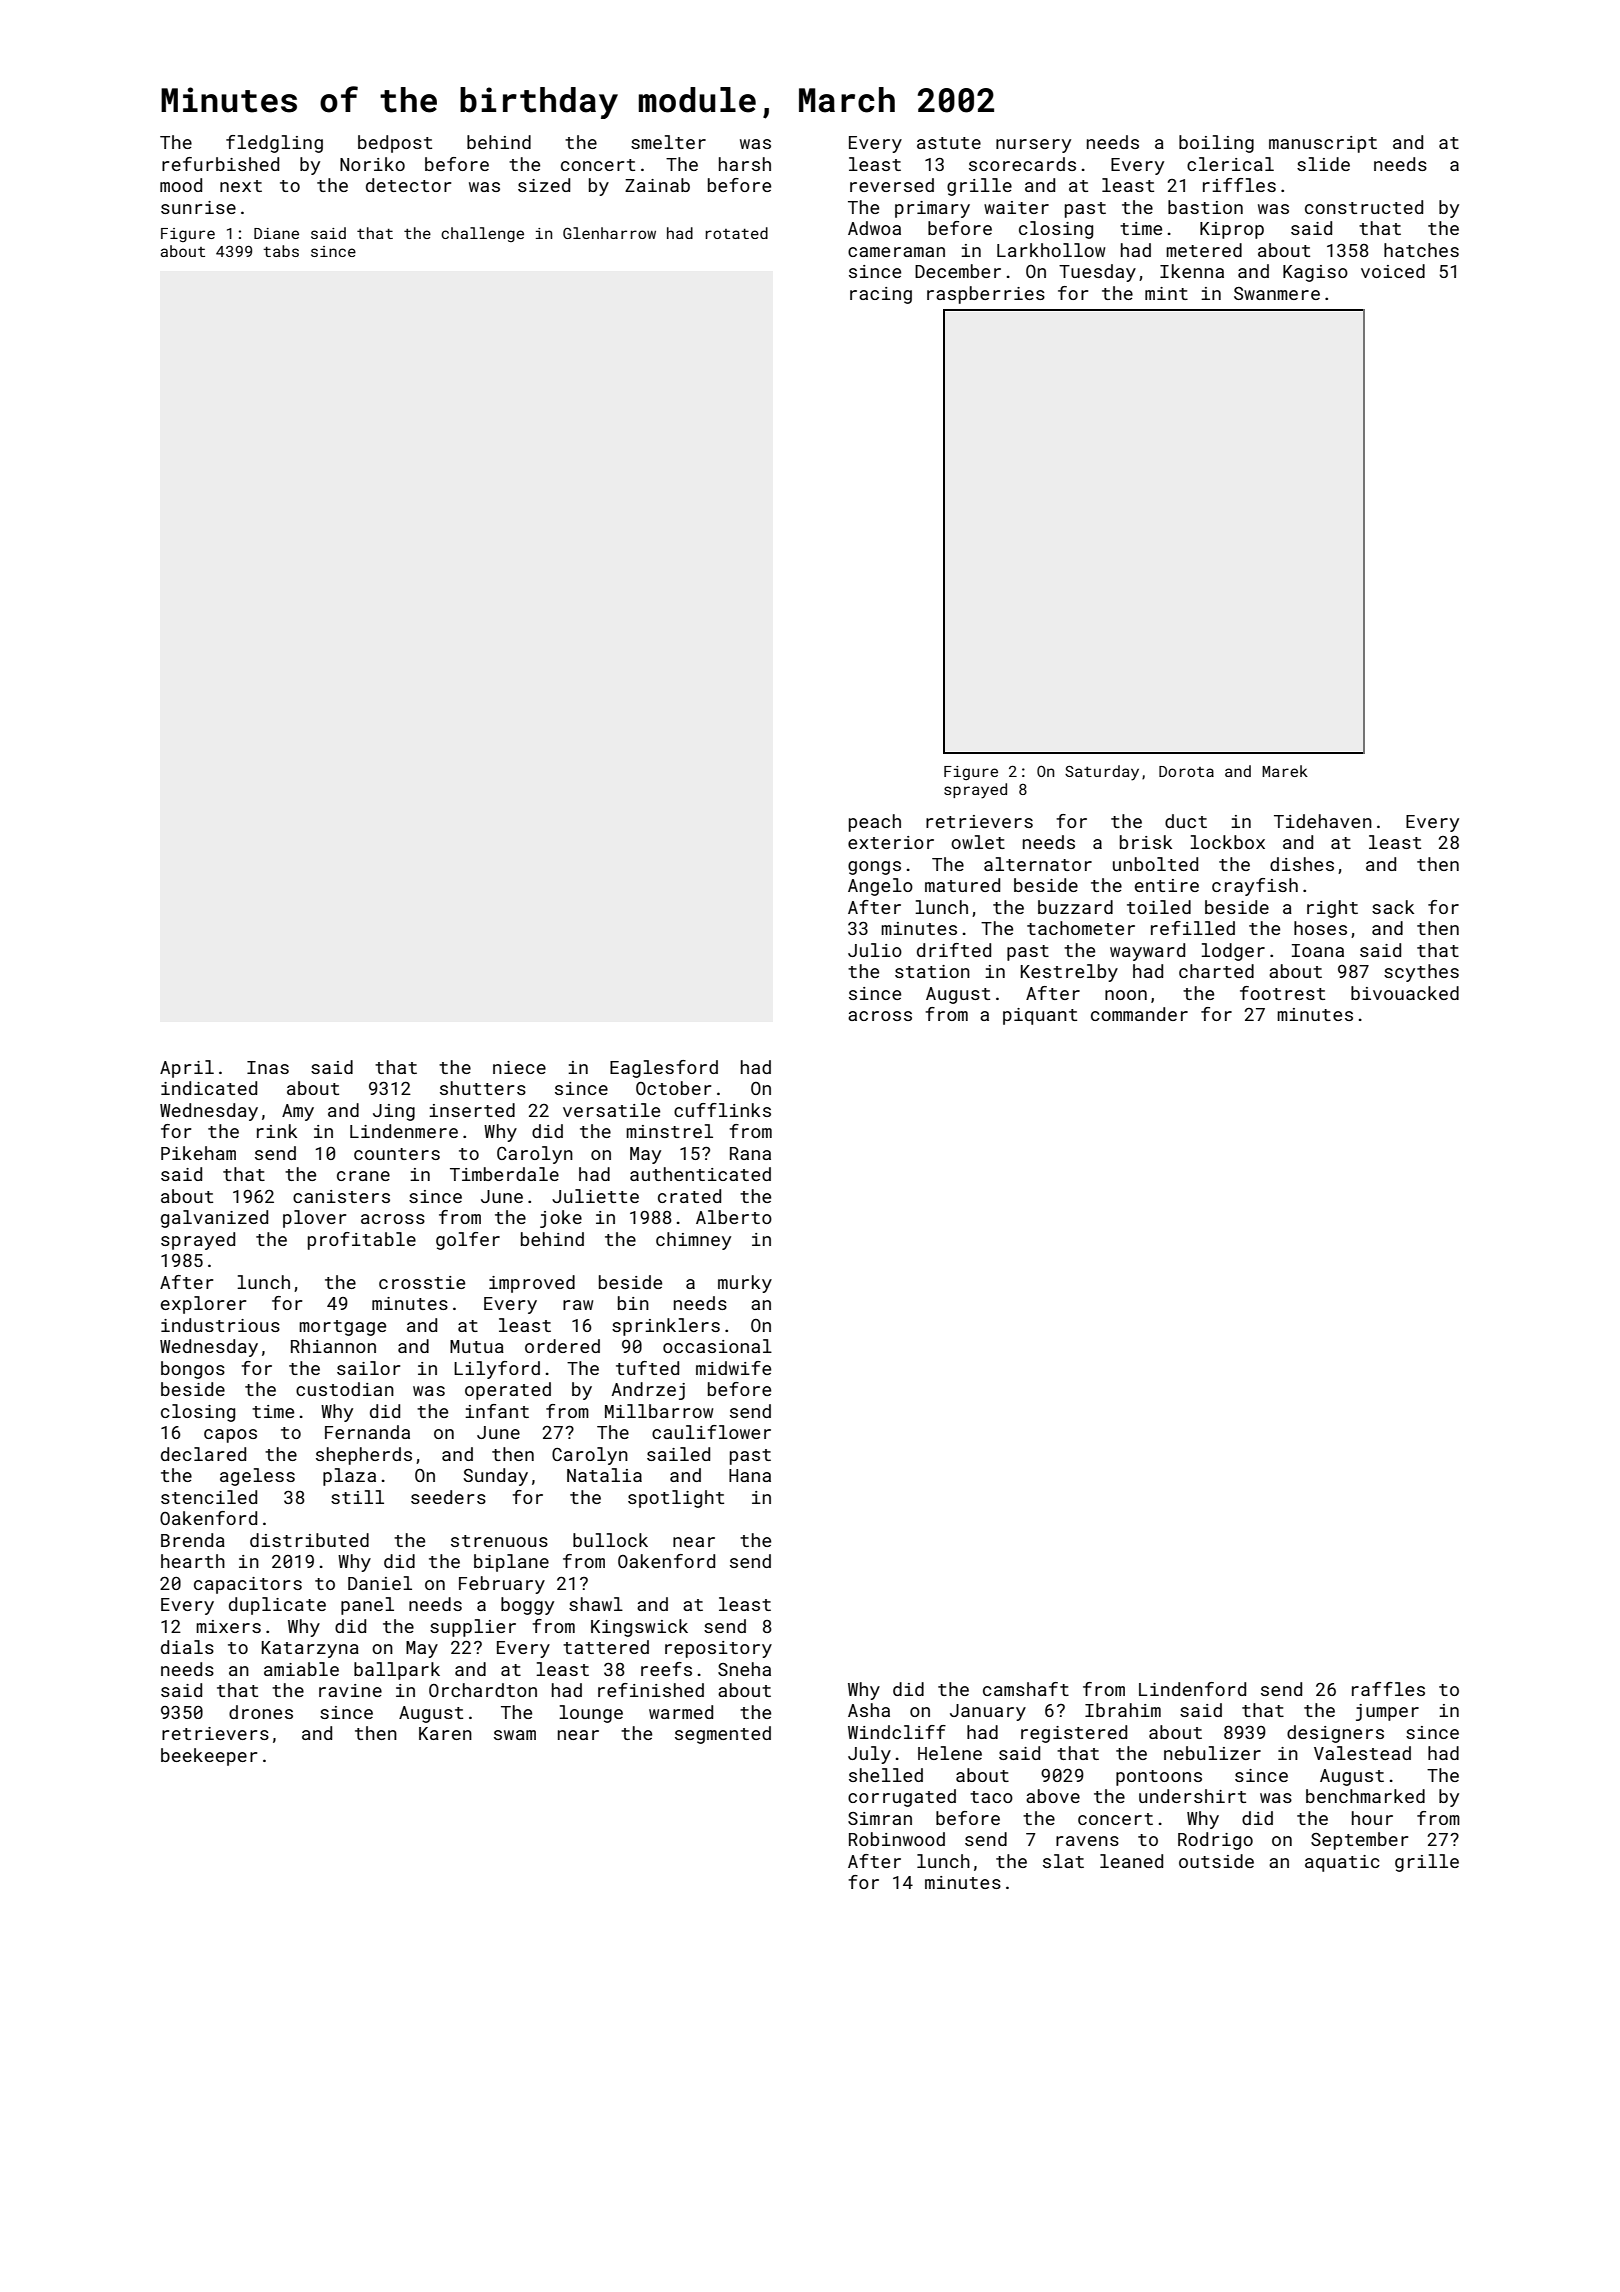  Describe the element at coordinates (1193, 928) in the image. I see `refilled` at that location.
